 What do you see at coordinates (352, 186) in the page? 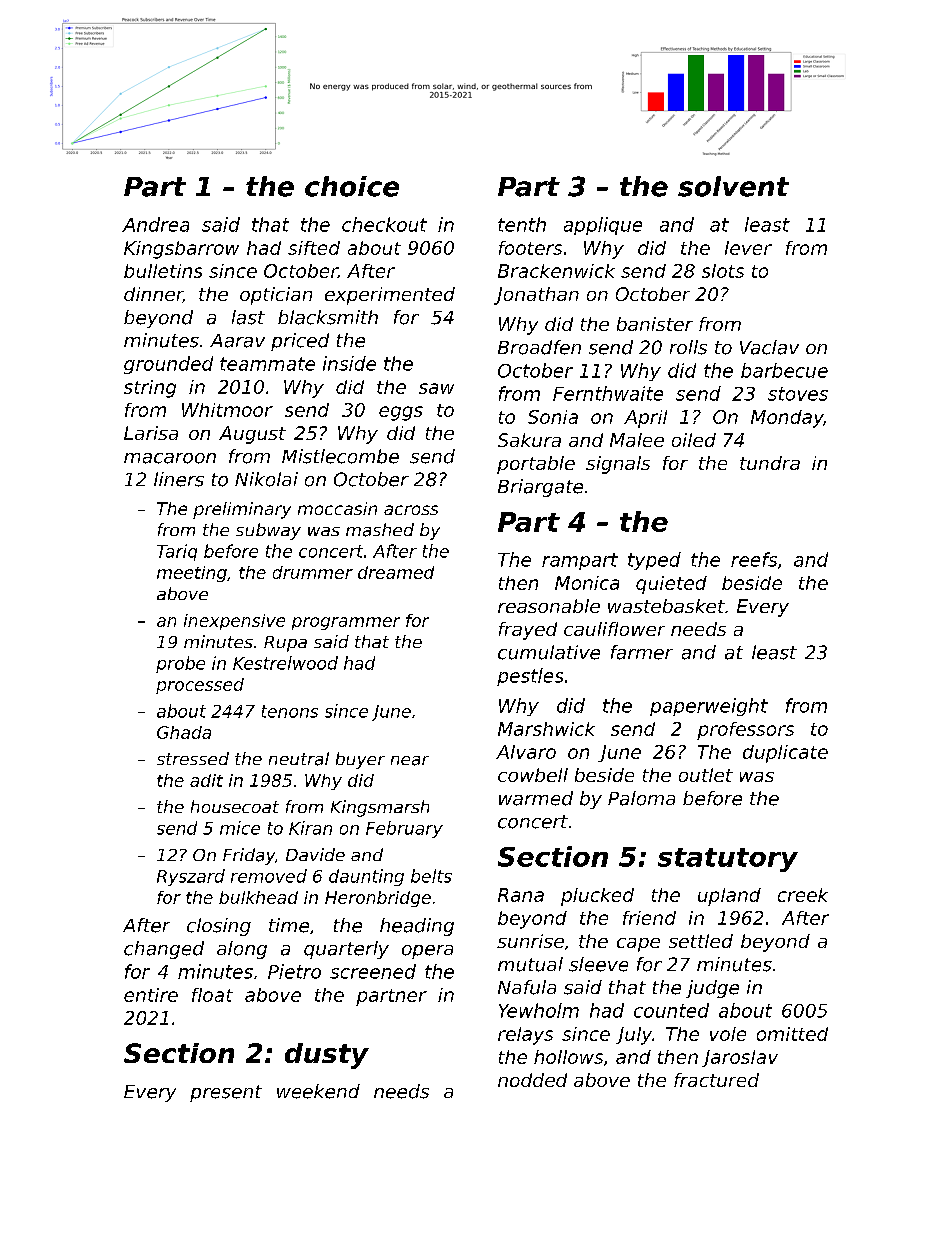
I see `choice` at bounding box center [352, 186].
